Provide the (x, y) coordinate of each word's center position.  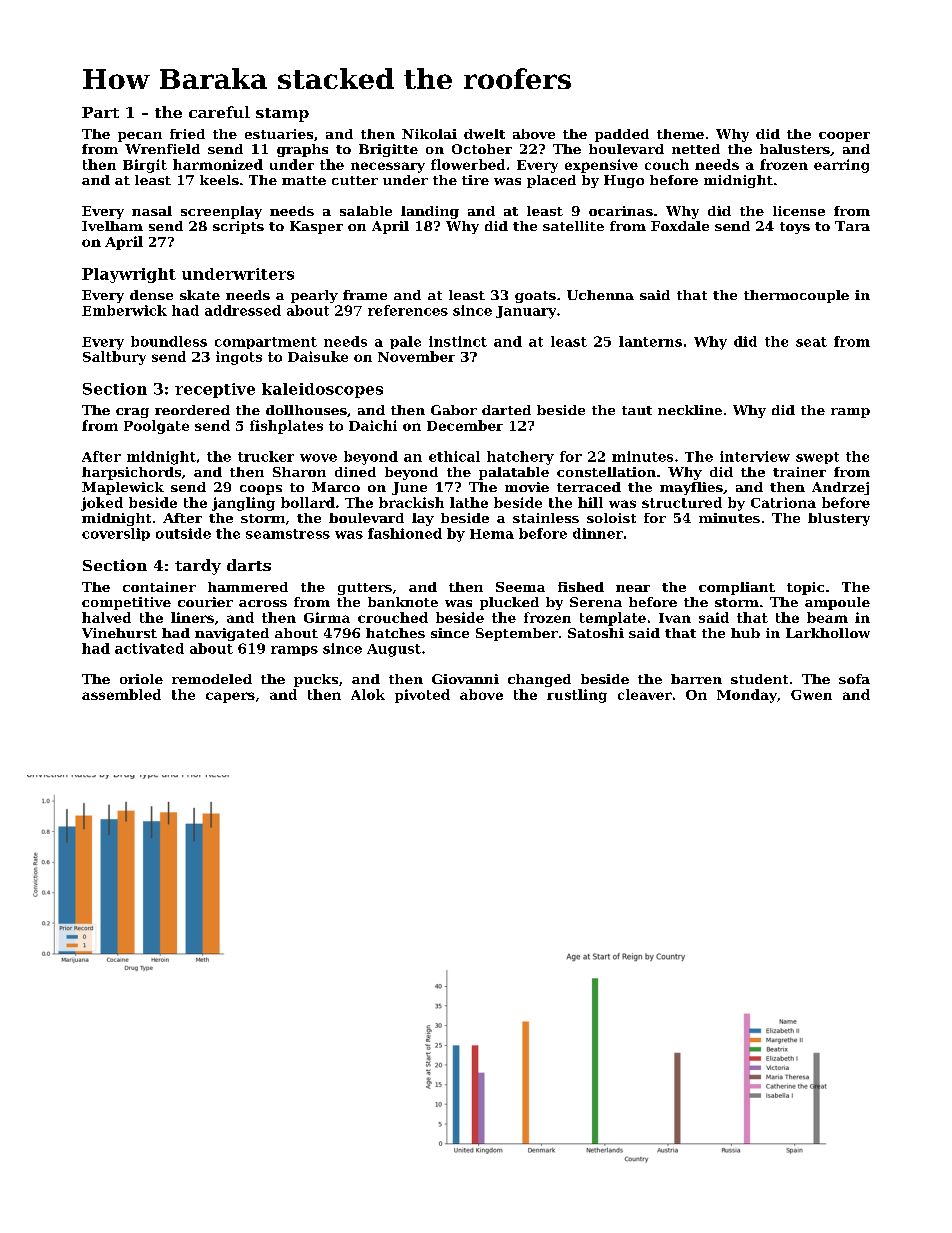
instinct (458, 341)
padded (622, 135)
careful (219, 112)
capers (230, 697)
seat (811, 342)
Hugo (624, 181)
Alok (368, 694)
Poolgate (156, 427)
